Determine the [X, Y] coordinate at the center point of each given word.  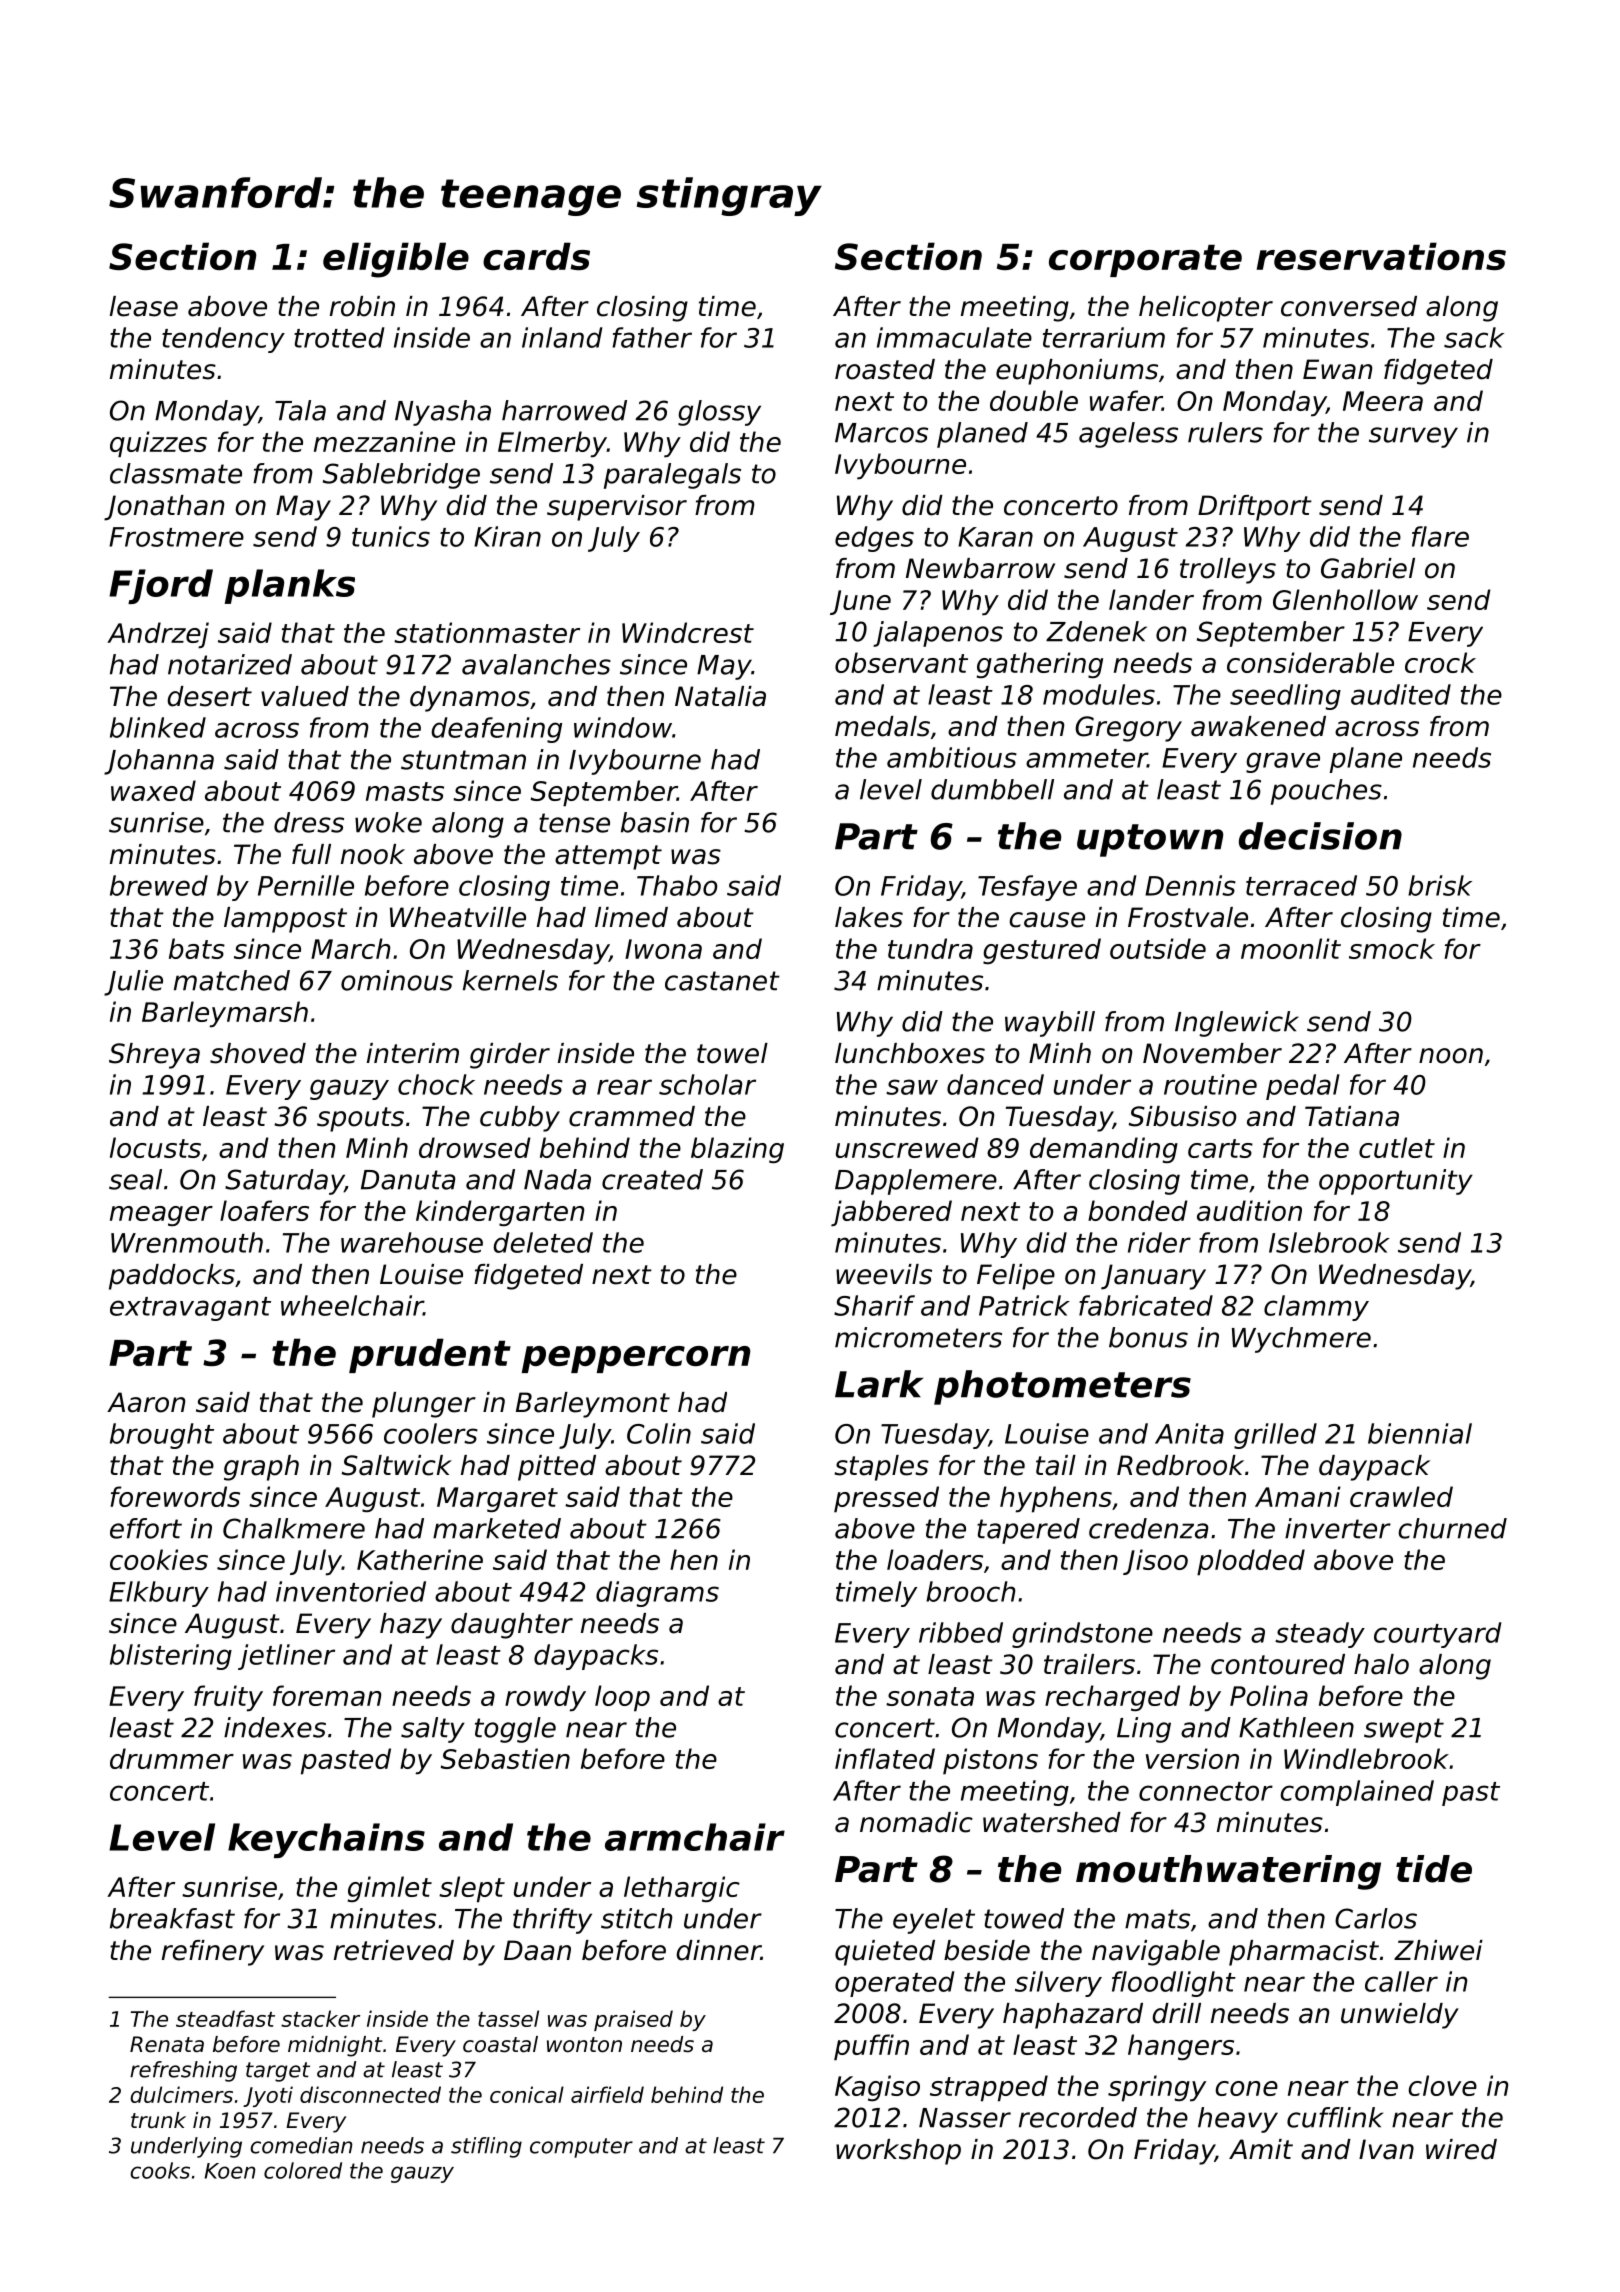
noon [1451, 1056]
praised [633, 2020]
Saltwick [397, 1465]
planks [290, 586]
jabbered [891, 1213]
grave [1283, 762]
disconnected [370, 2094]
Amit [1261, 2149]
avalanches [536, 664]
